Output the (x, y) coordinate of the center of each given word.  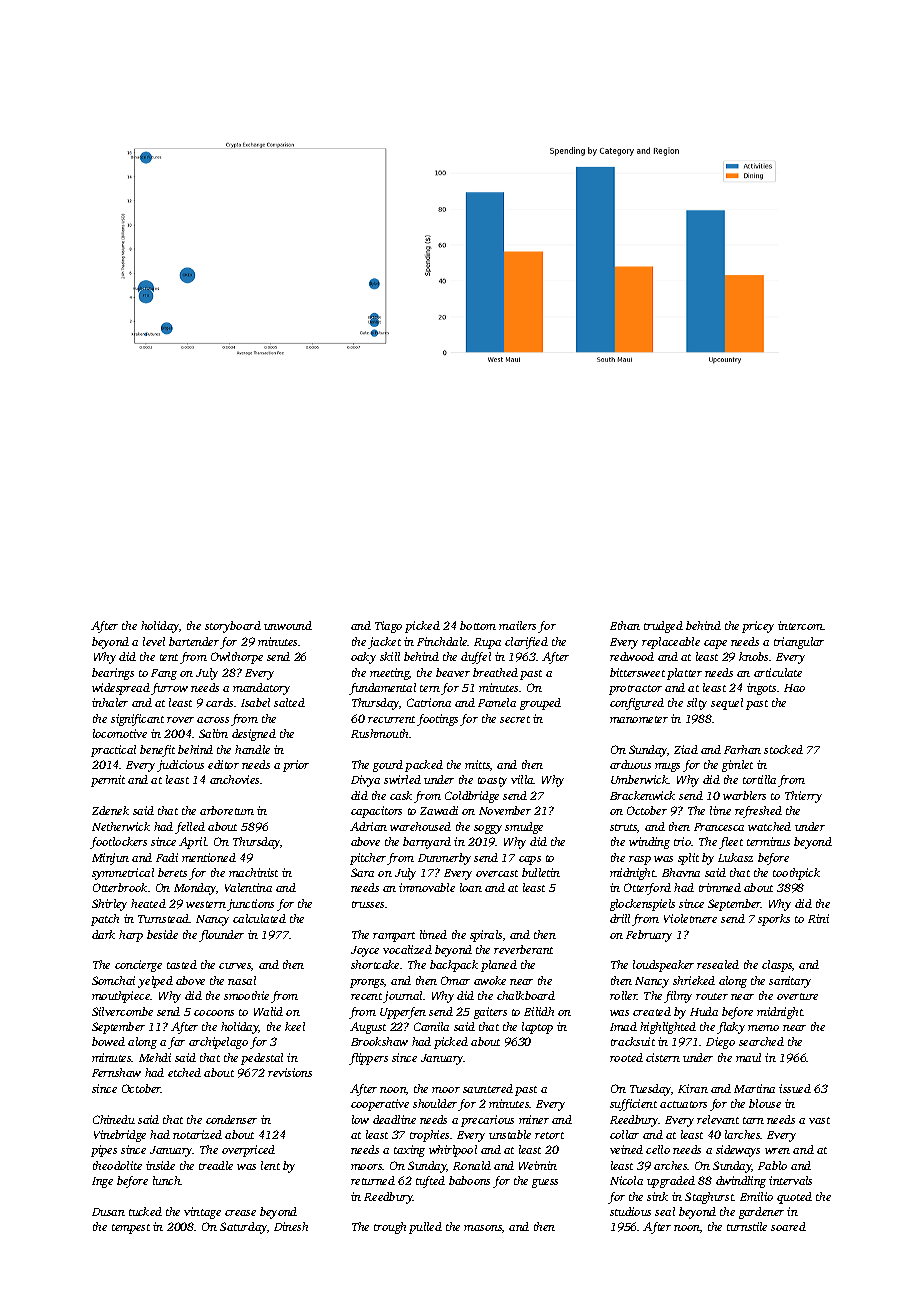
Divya (365, 781)
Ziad (686, 749)
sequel (727, 704)
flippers (368, 1059)
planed (499, 966)
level (154, 641)
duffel (476, 658)
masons (483, 1228)
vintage (202, 1213)
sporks (774, 920)
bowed (108, 1041)
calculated (259, 918)
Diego (720, 1043)
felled (190, 828)
